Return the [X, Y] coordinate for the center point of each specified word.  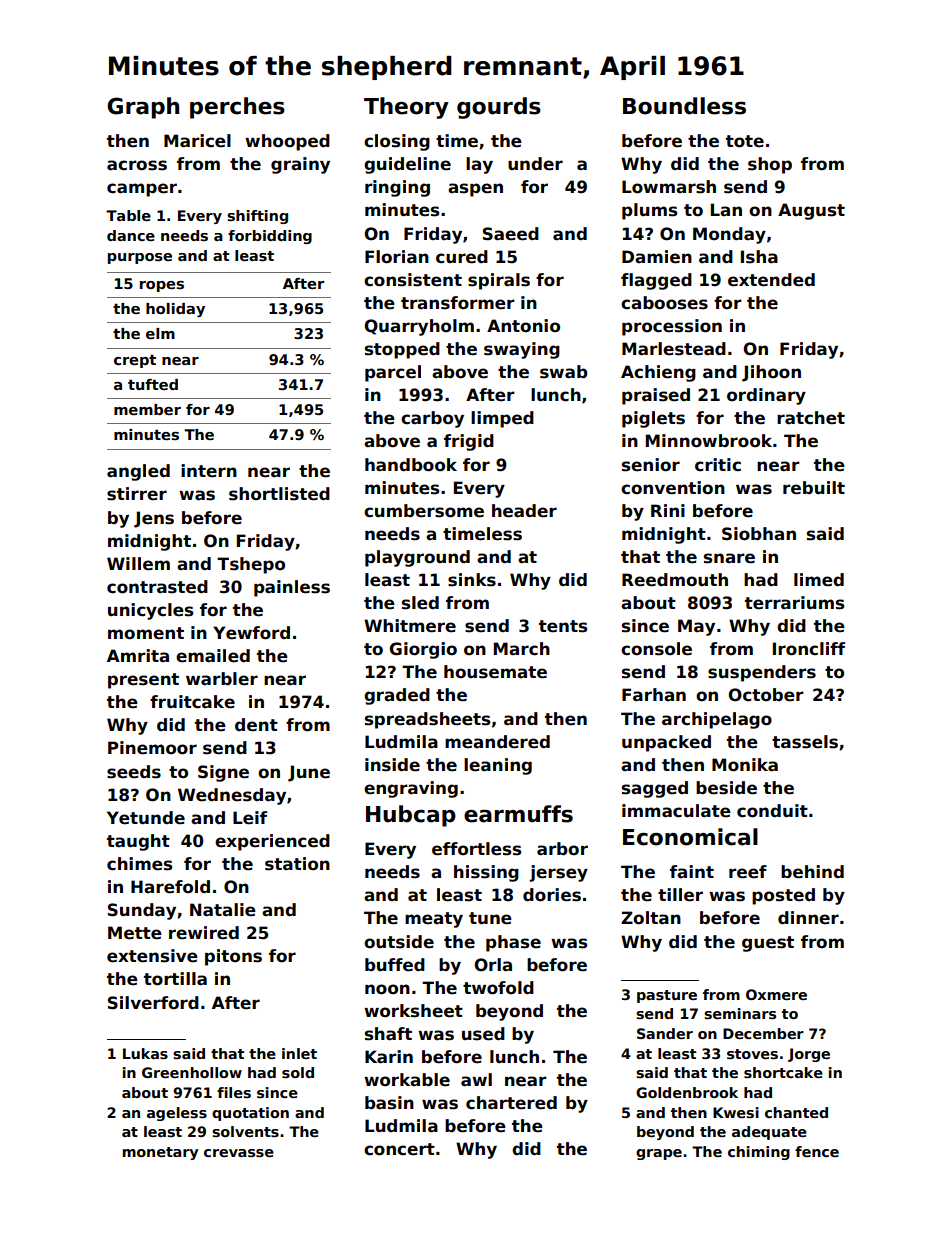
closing [397, 142]
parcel [393, 373]
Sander [665, 1033]
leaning [498, 766]
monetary [160, 1153]
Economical [690, 837]
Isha [759, 257]
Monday [729, 235]
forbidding [270, 237]
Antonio [523, 326]
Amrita [138, 656]
